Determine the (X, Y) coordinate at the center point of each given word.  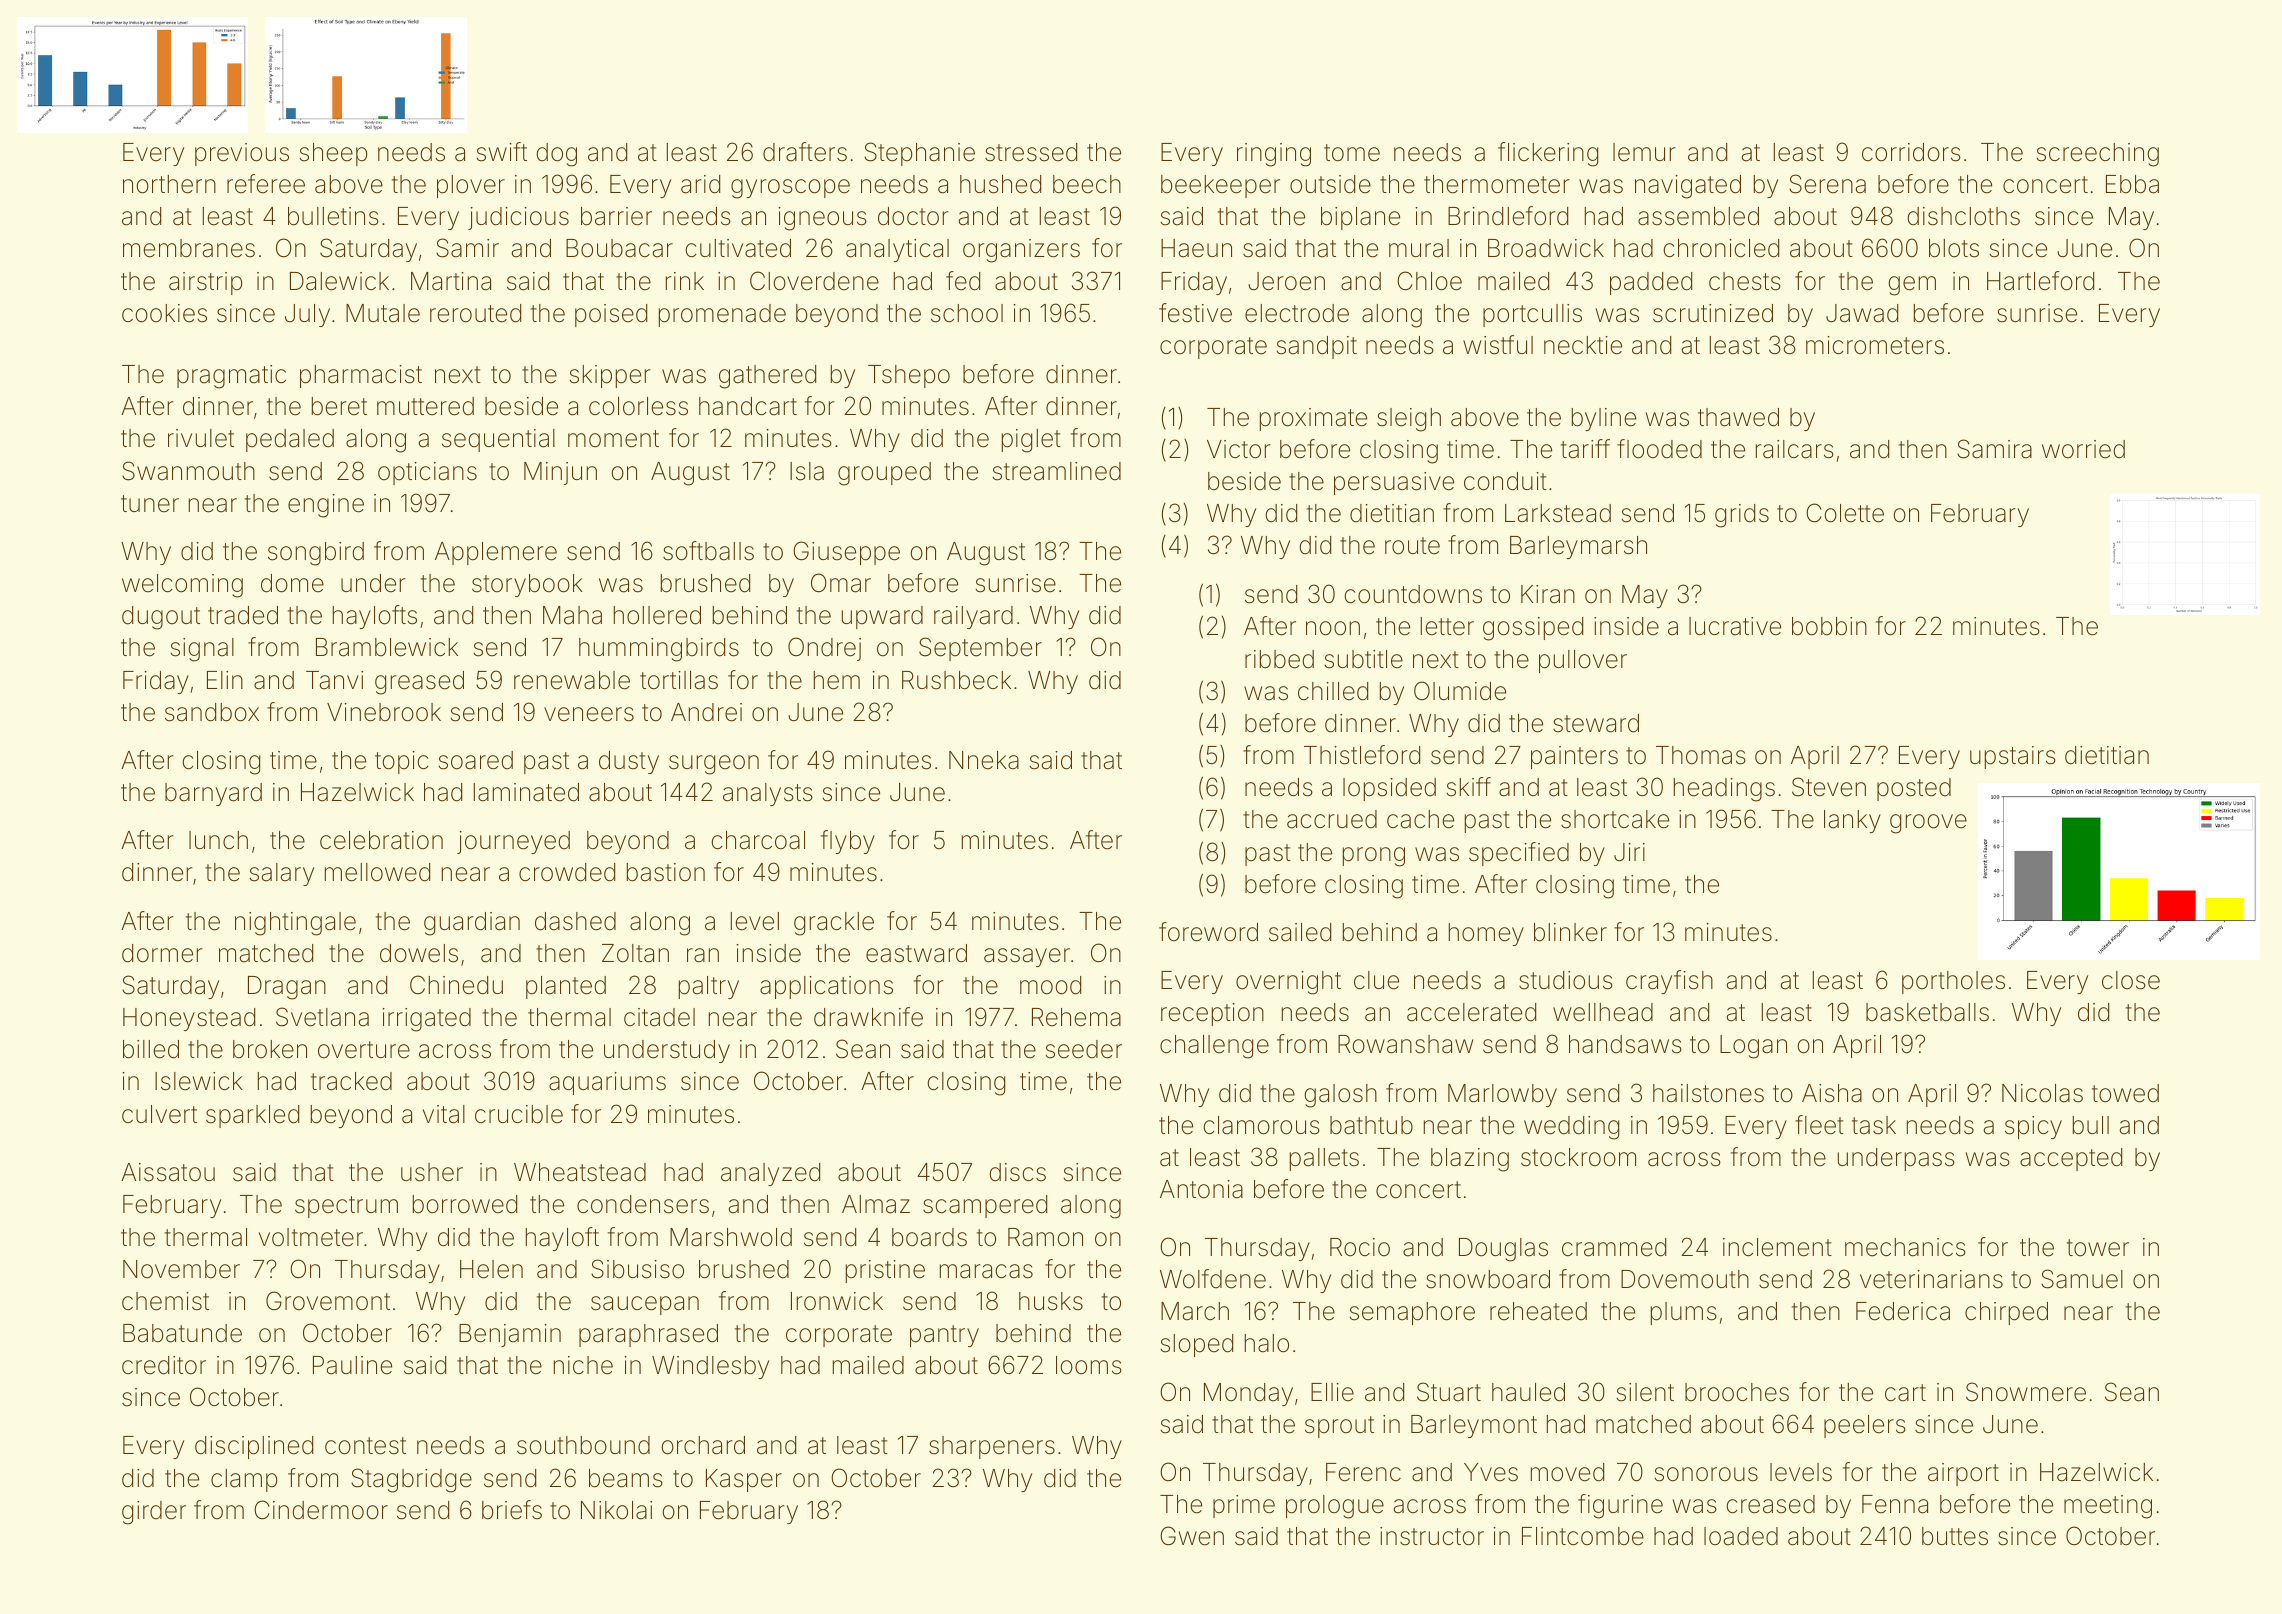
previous (242, 154)
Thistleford (1362, 755)
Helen (491, 1269)
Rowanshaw (1405, 1044)
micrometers (1875, 345)
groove (1928, 824)
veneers (589, 714)
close (2131, 980)
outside (1330, 184)
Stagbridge (411, 1480)
